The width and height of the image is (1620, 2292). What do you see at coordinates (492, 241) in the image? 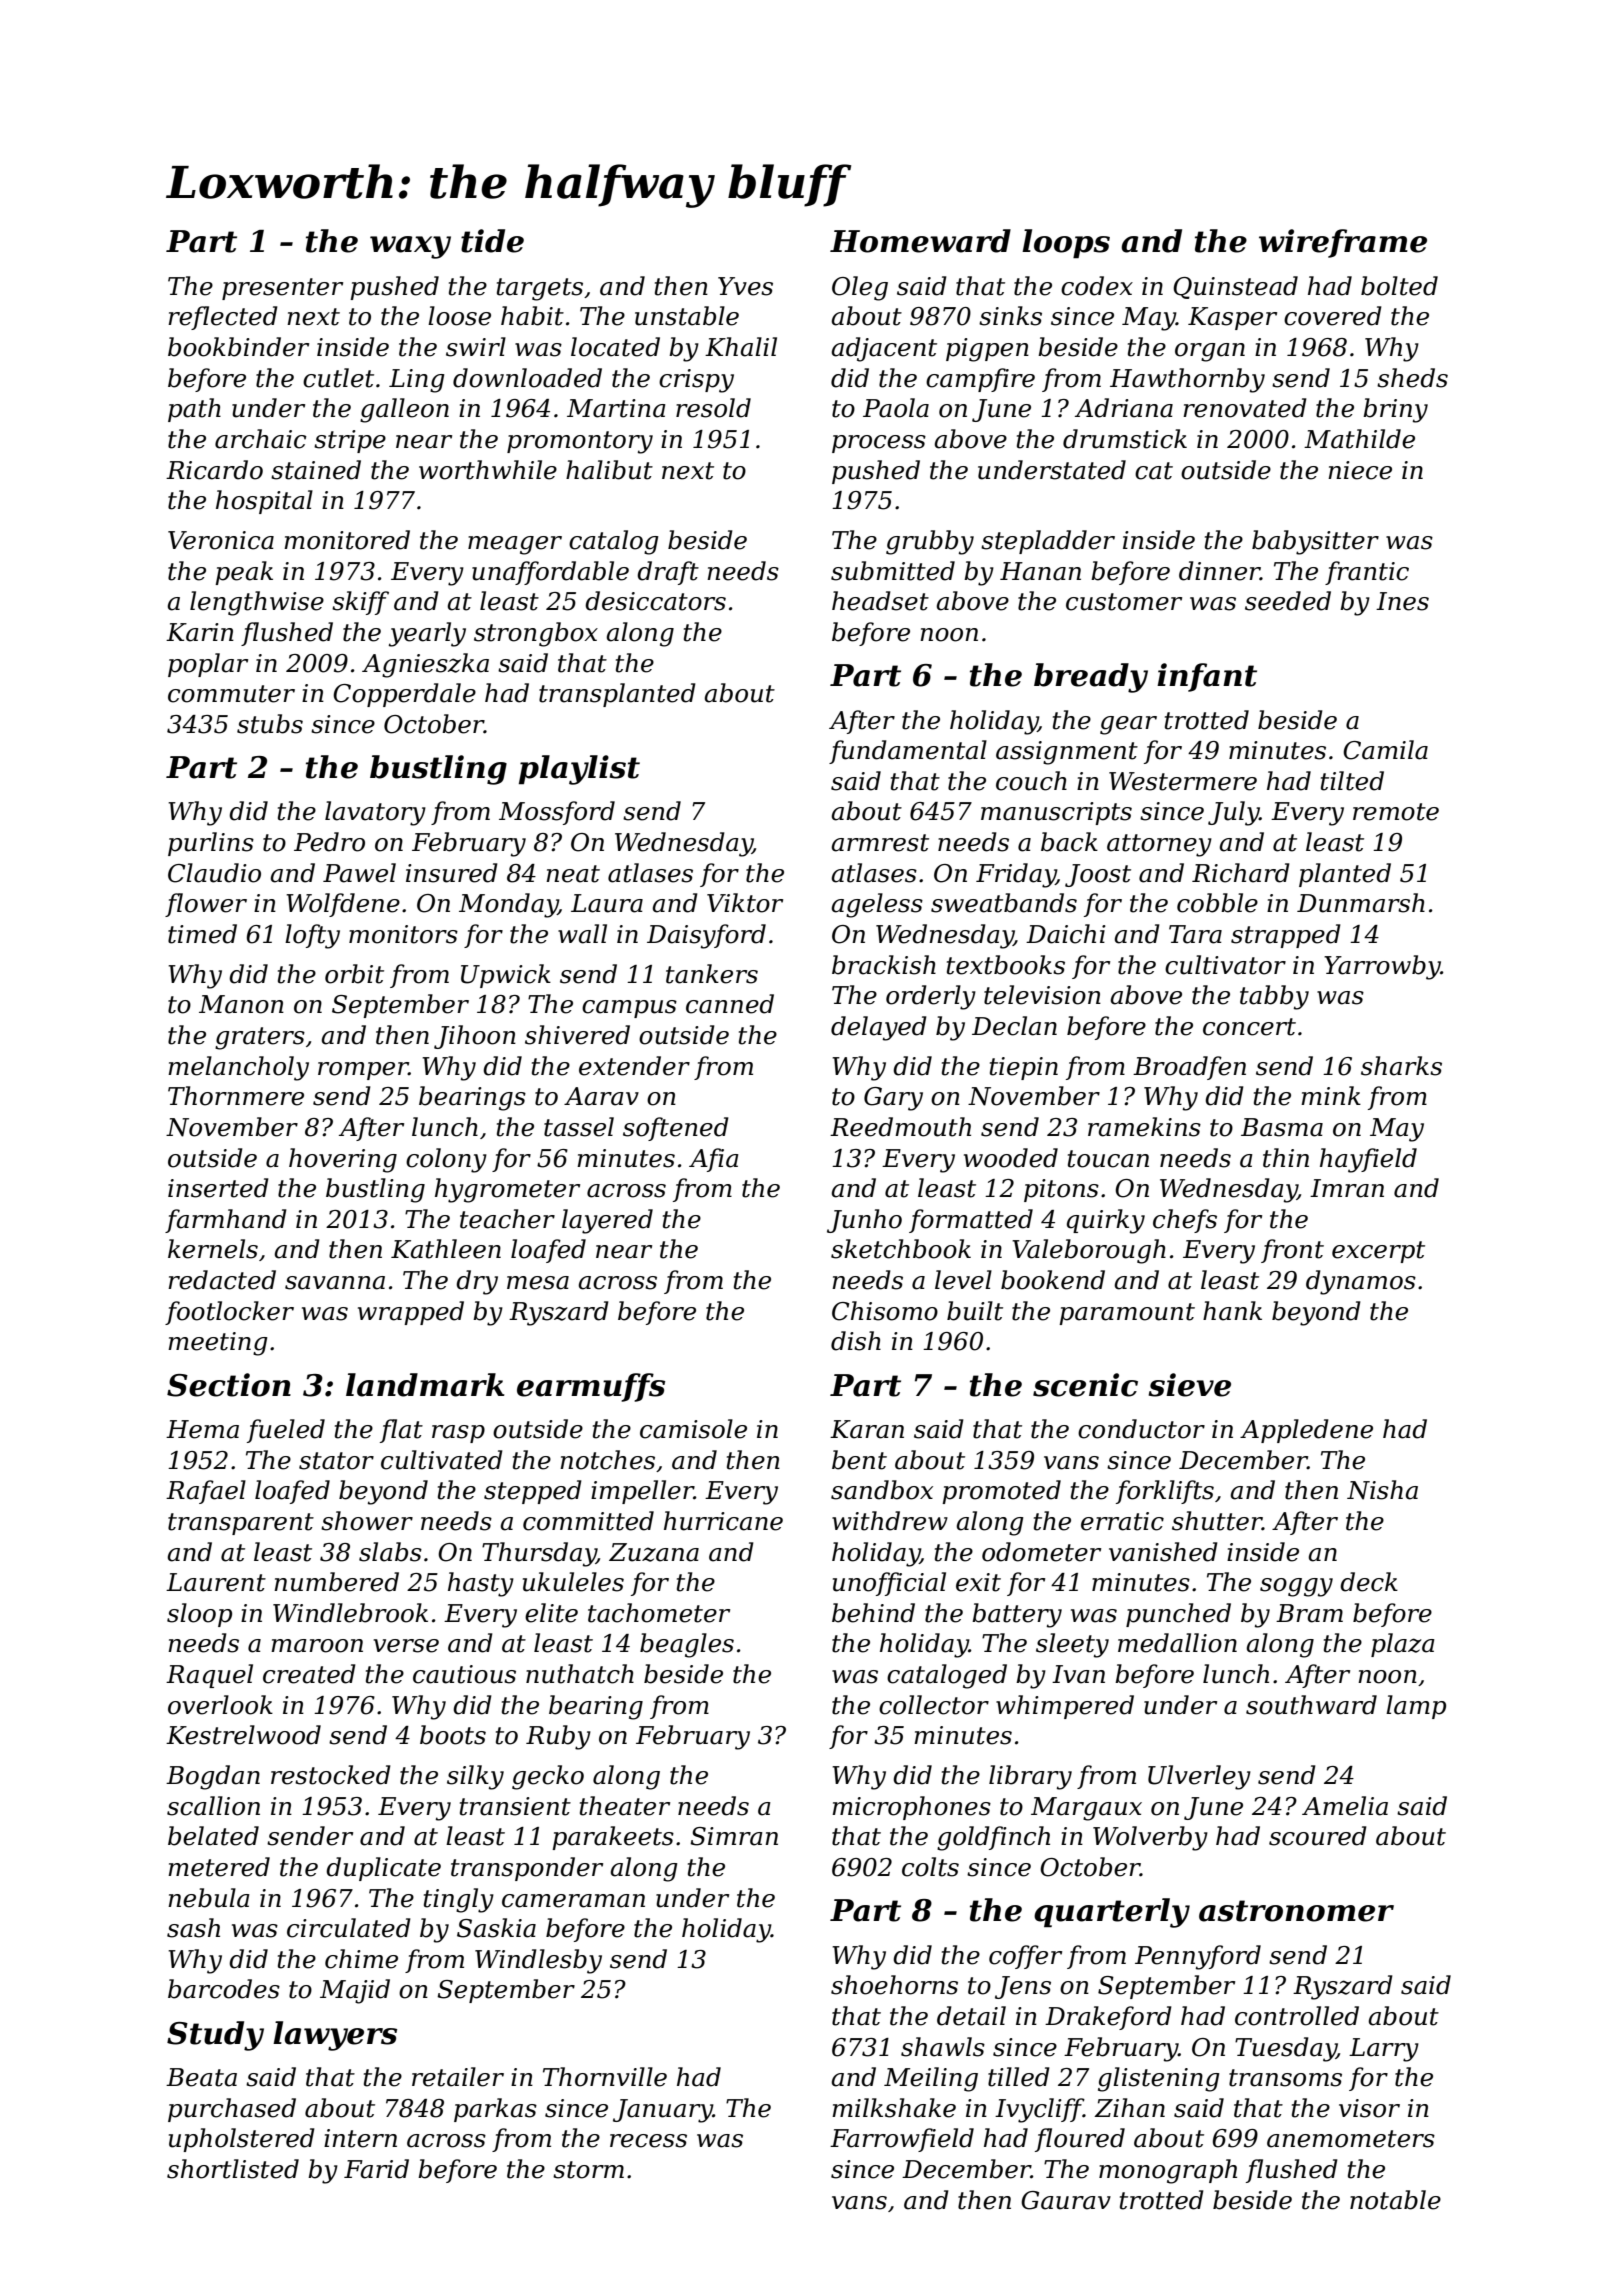
I see `tide` at bounding box center [492, 241].
